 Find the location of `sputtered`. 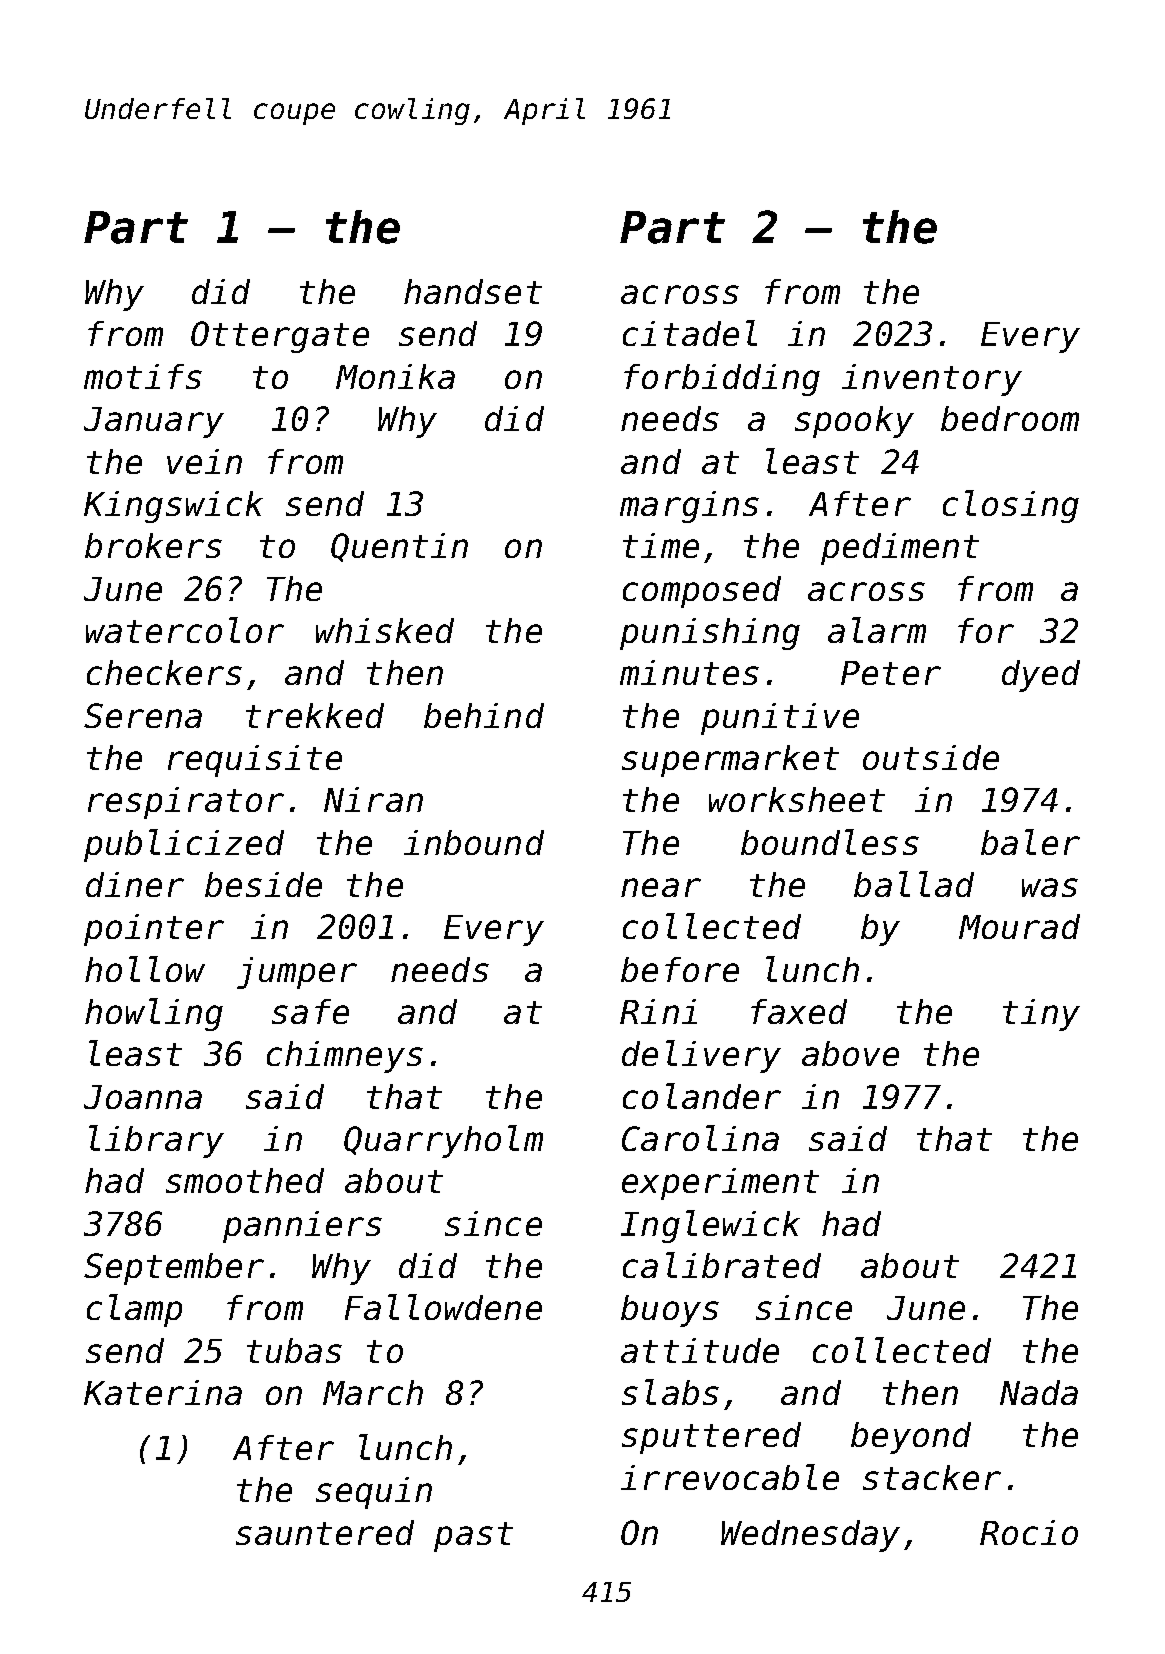

sputtered is located at coordinates (711, 1438).
